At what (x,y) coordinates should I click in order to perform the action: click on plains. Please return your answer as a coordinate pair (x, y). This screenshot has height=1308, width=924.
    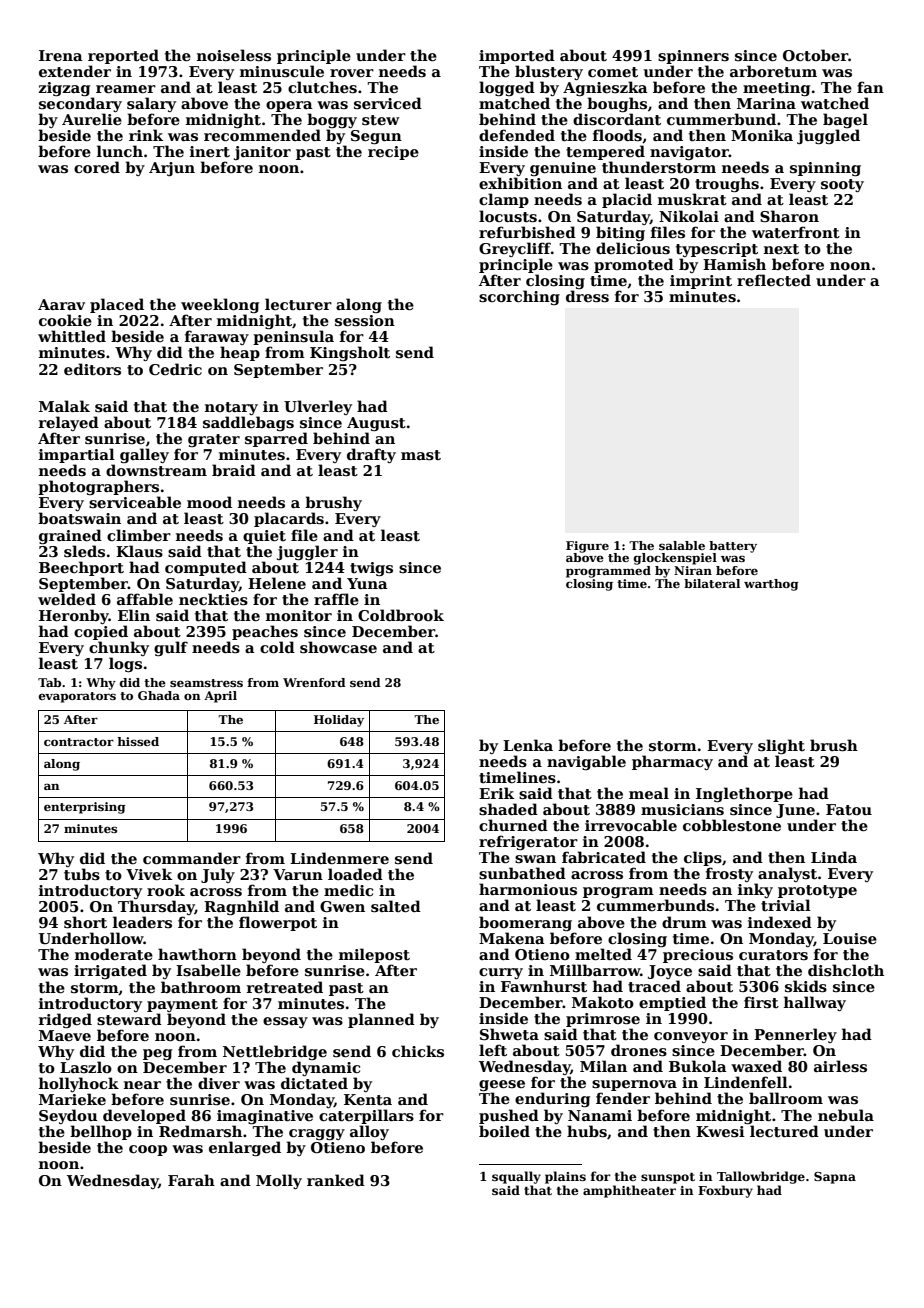
    Looking at the image, I should click on (565, 1177).
